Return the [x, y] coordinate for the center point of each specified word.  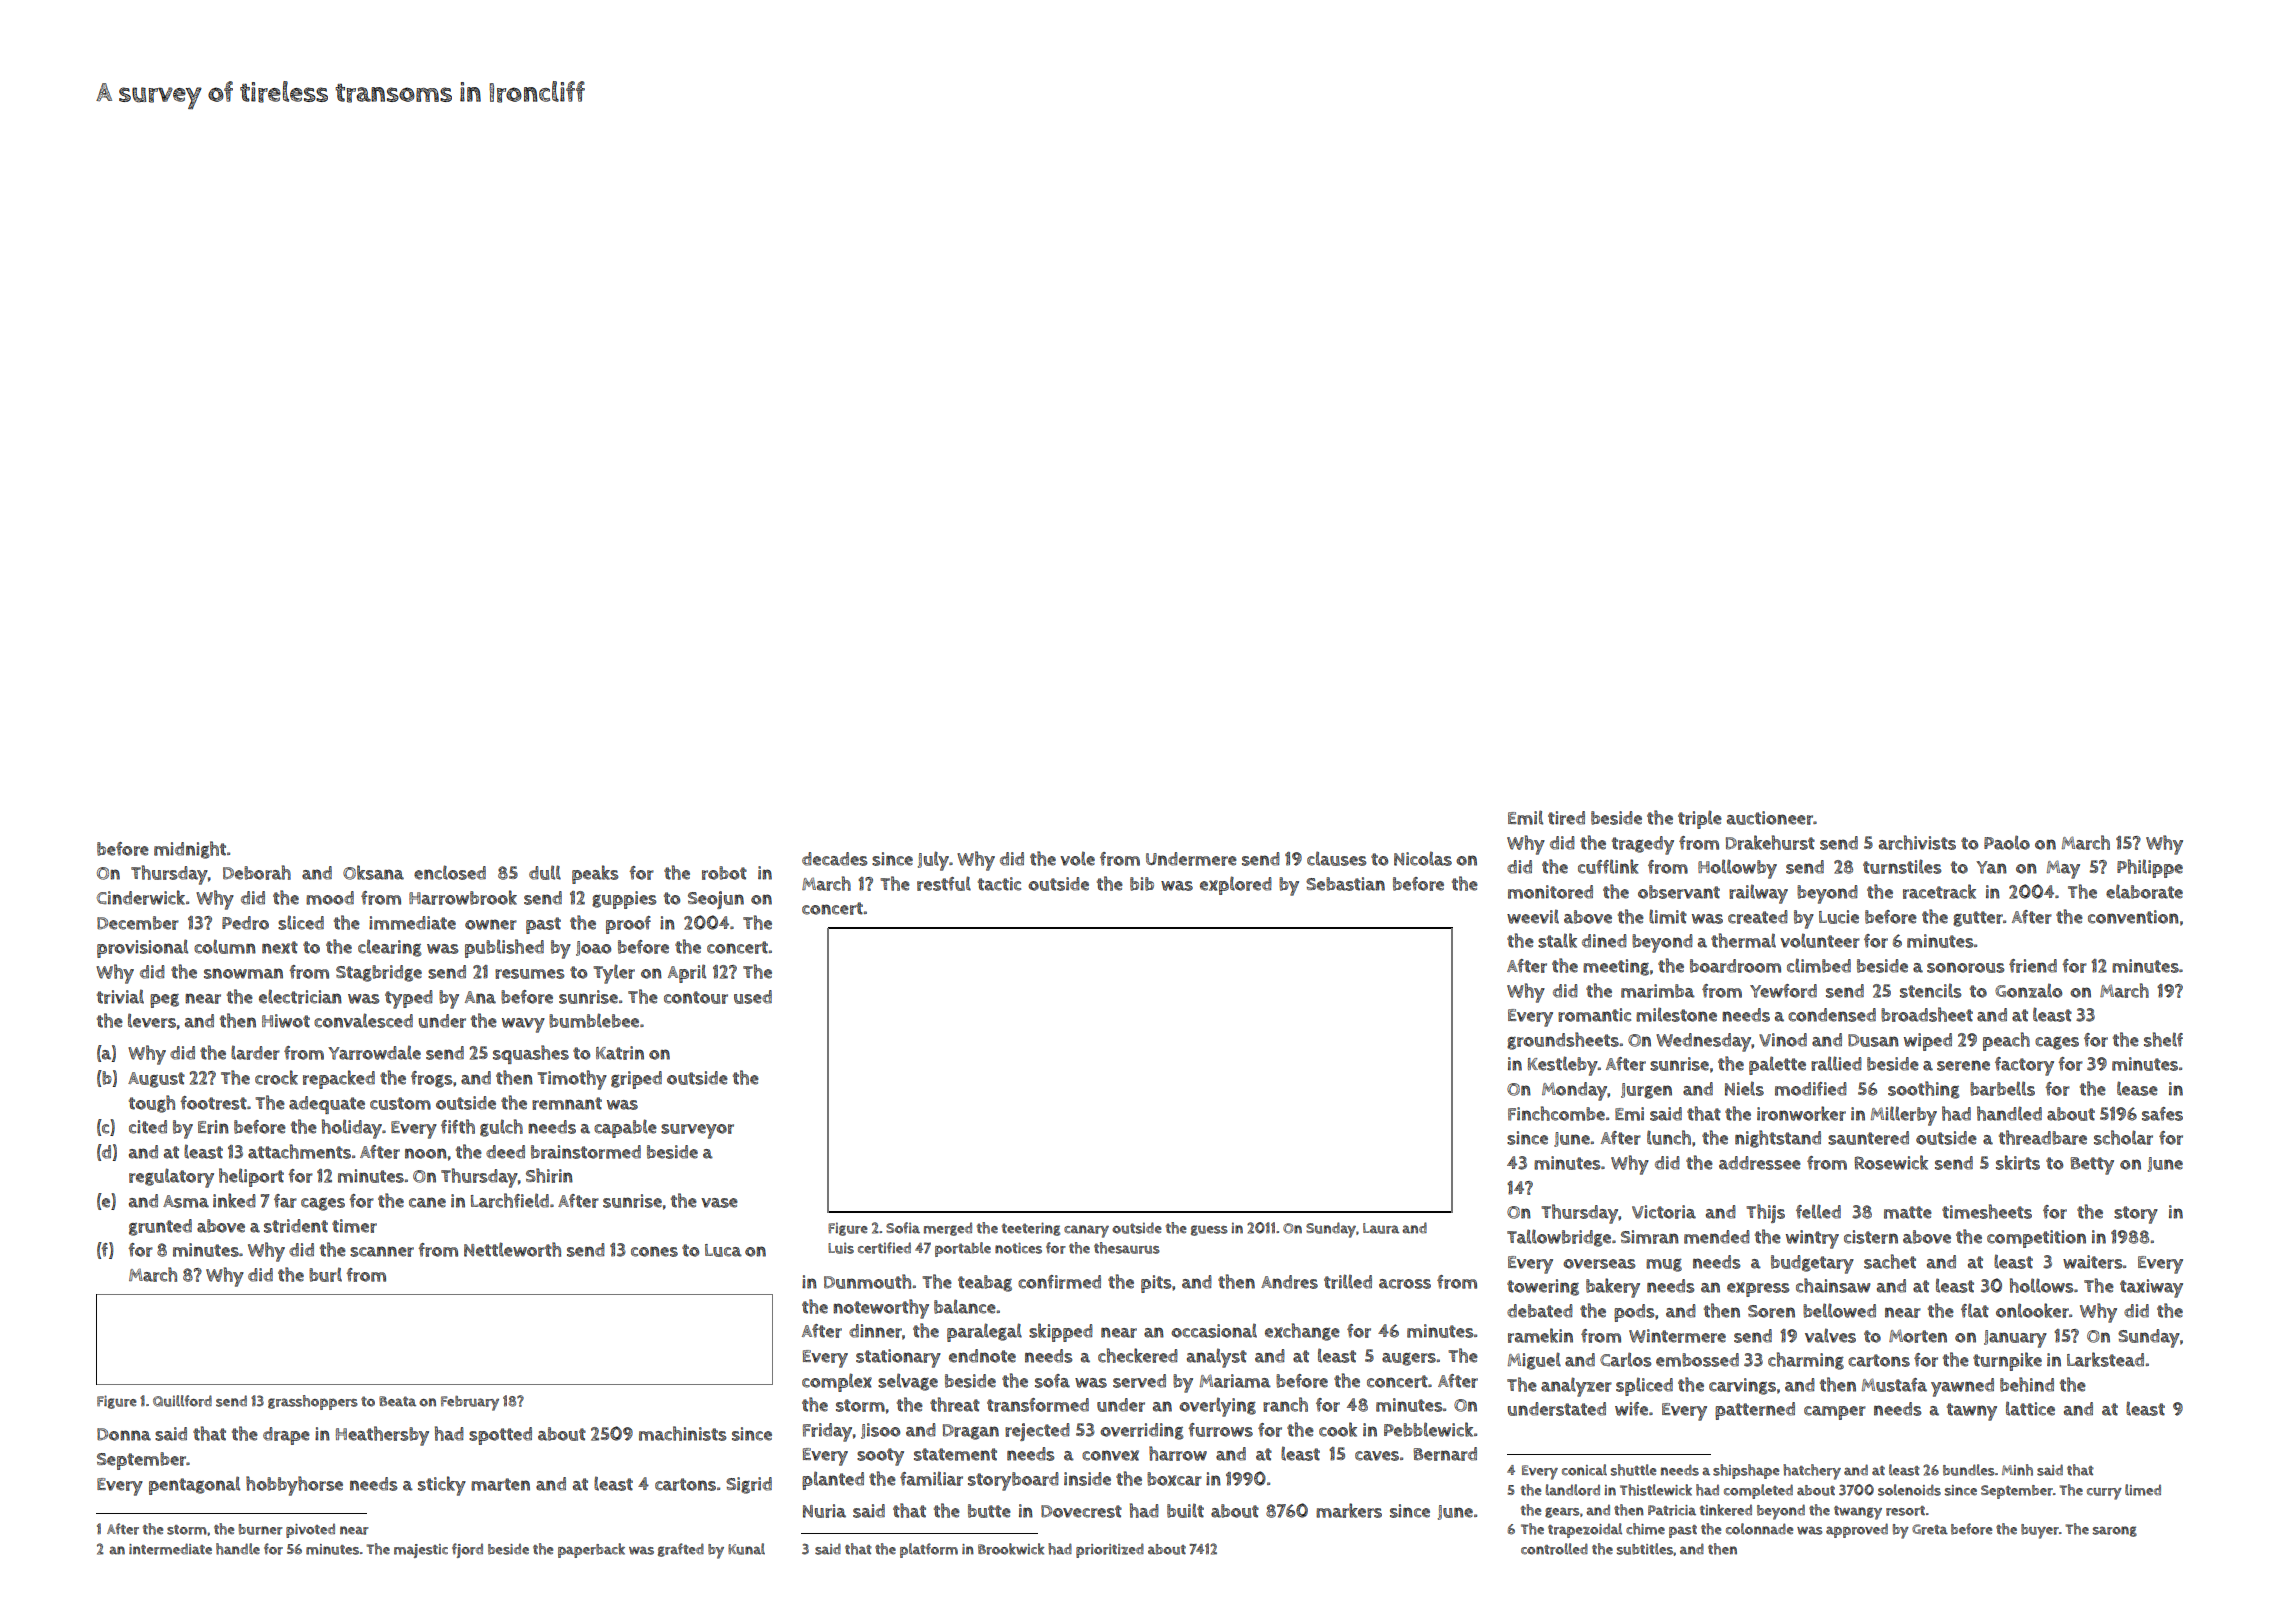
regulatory [171, 1178]
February [470, 1403]
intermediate [170, 1549]
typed [409, 999]
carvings [1742, 1386]
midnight [190, 850]
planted [833, 1480]
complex [837, 1382]
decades [835, 859]
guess [1209, 1230]
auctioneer [1770, 818]
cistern [1871, 1237]
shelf [2163, 1039]
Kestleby [1563, 1066]
